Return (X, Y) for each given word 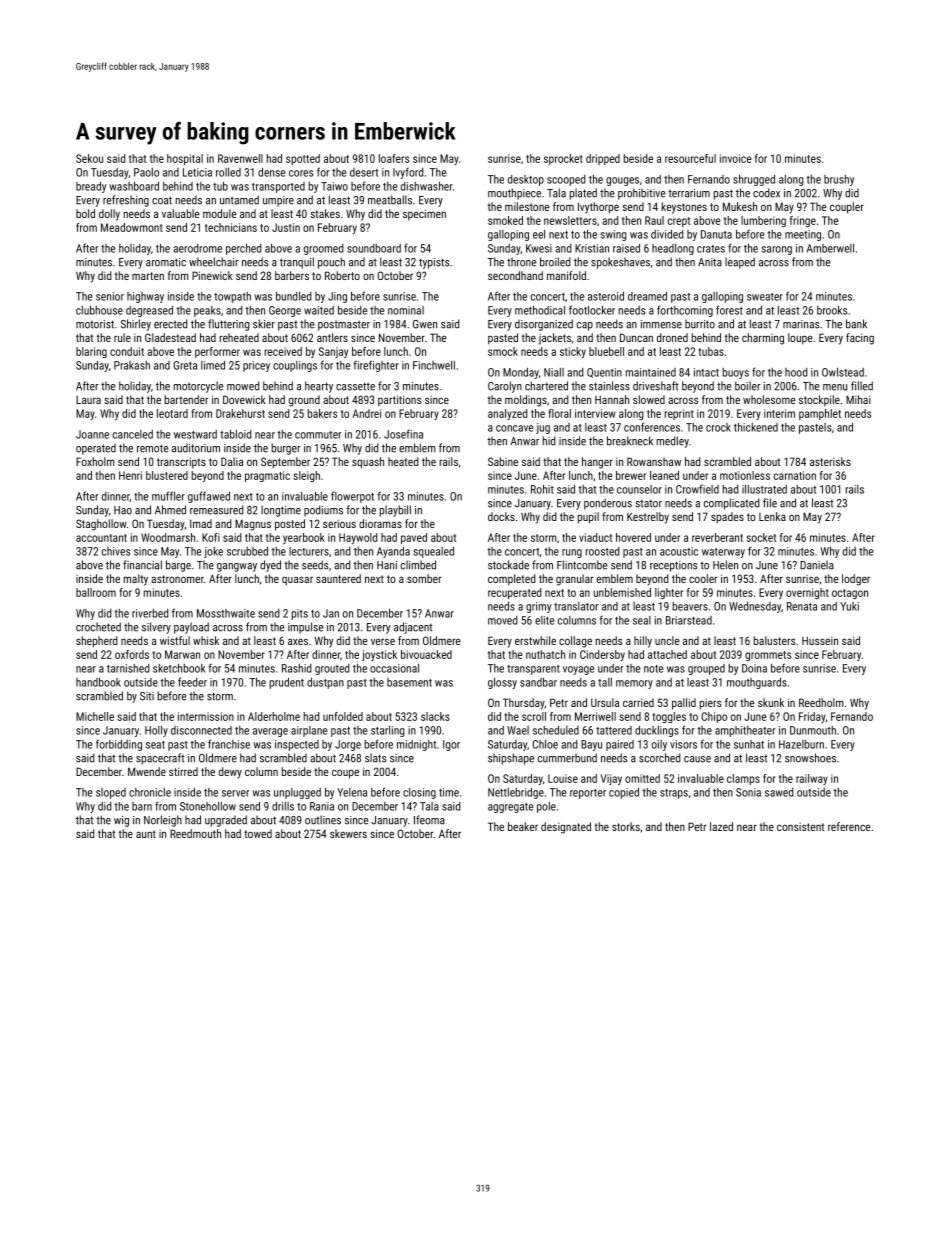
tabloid (235, 434)
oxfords (132, 654)
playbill (395, 511)
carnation (795, 475)
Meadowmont (132, 227)
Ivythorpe (598, 208)
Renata (802, 606)
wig (121, 821)
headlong (673, 249)
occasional (394, 668)
